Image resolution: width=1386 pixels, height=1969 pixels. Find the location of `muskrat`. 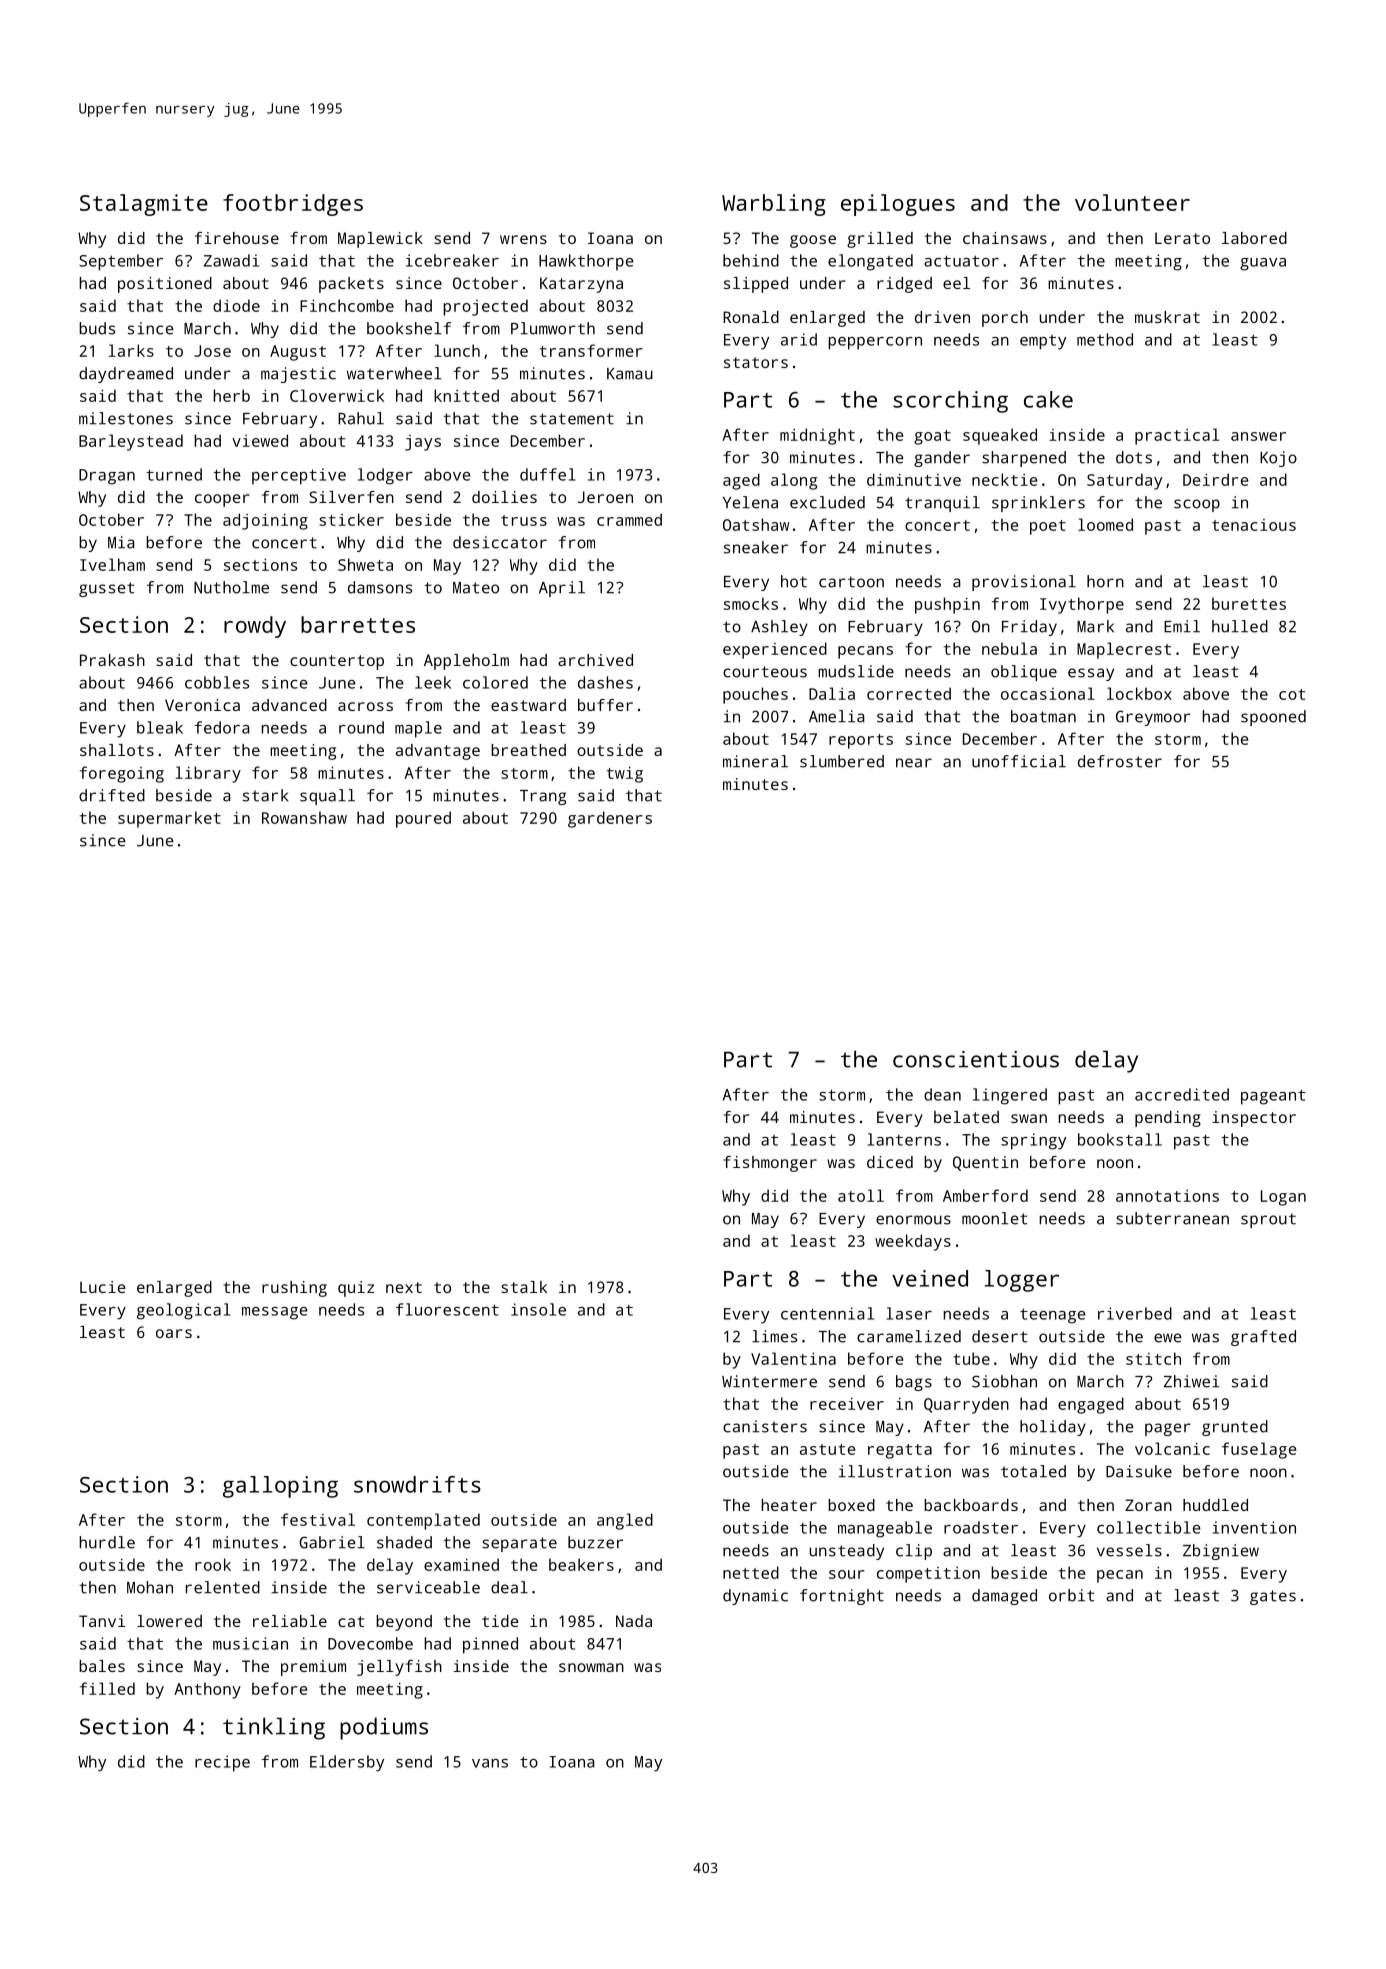

muskrat is located at coordinates (1167, 317).
